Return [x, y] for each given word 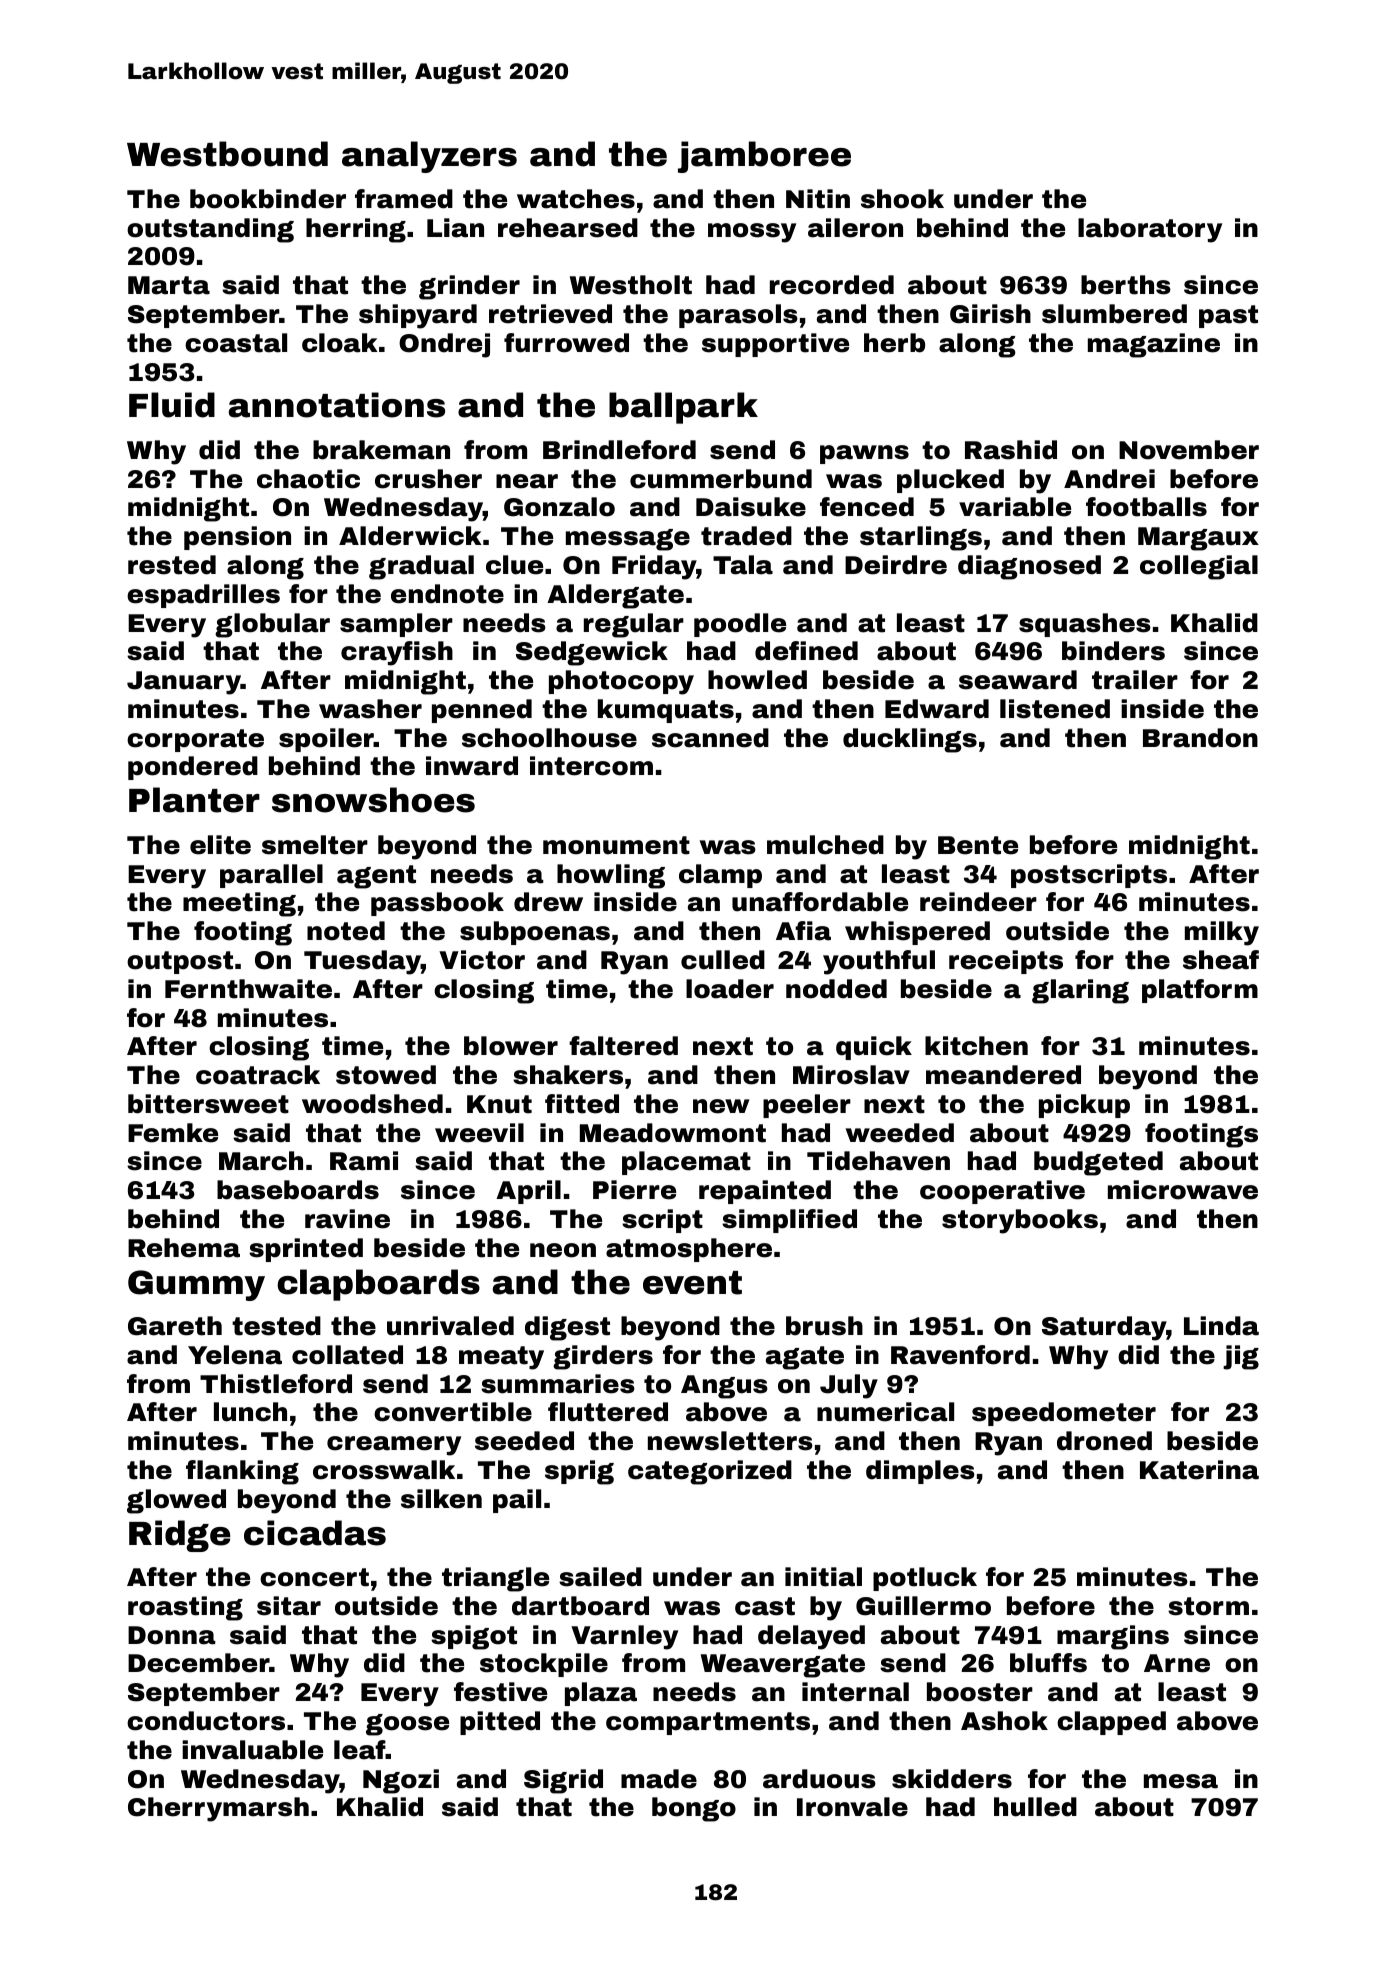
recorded [832, 285]
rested [172, 565]
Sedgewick [592, 653]
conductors [206, 1721]
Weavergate [783, 1666]
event [692, 1283]
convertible [453, 1412]
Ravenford [960, 1355]
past [1228, 316]
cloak [340, 343]
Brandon [1200, 738]
